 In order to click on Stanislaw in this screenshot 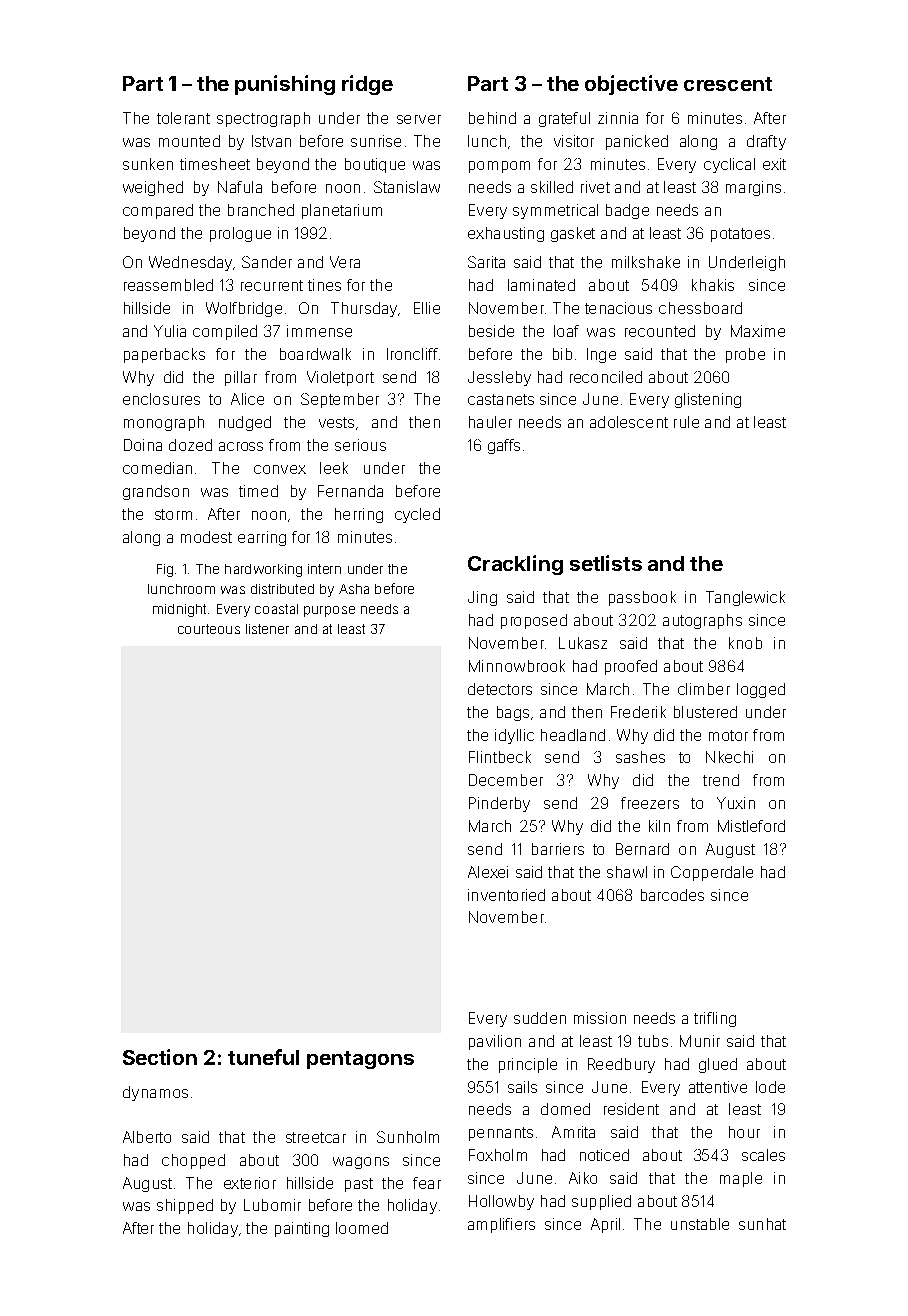, I will do `click(407, 187)`.
